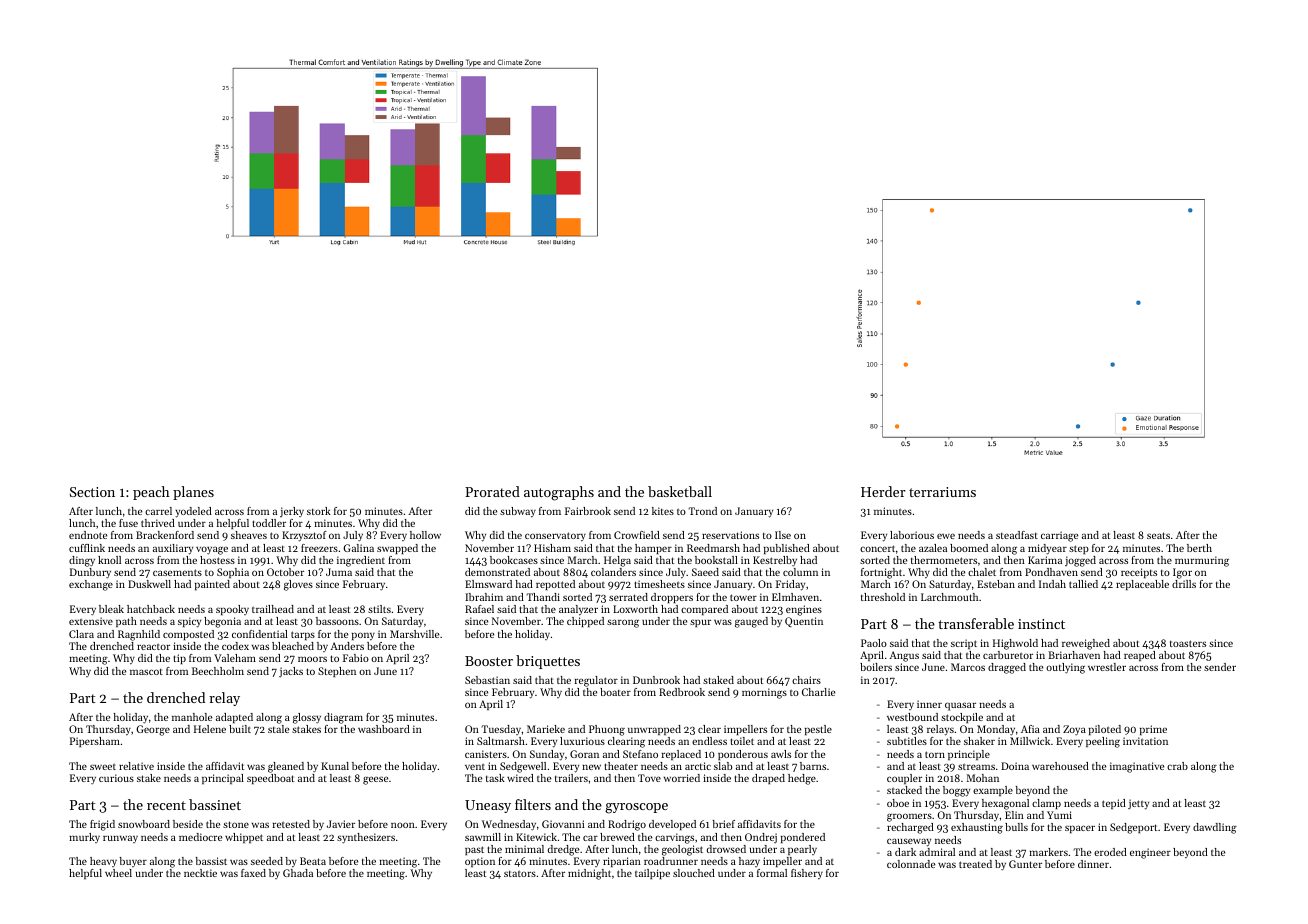  Describe the element at coordinates (703, 511) in the screenshot. I see `Trond` at that location.
